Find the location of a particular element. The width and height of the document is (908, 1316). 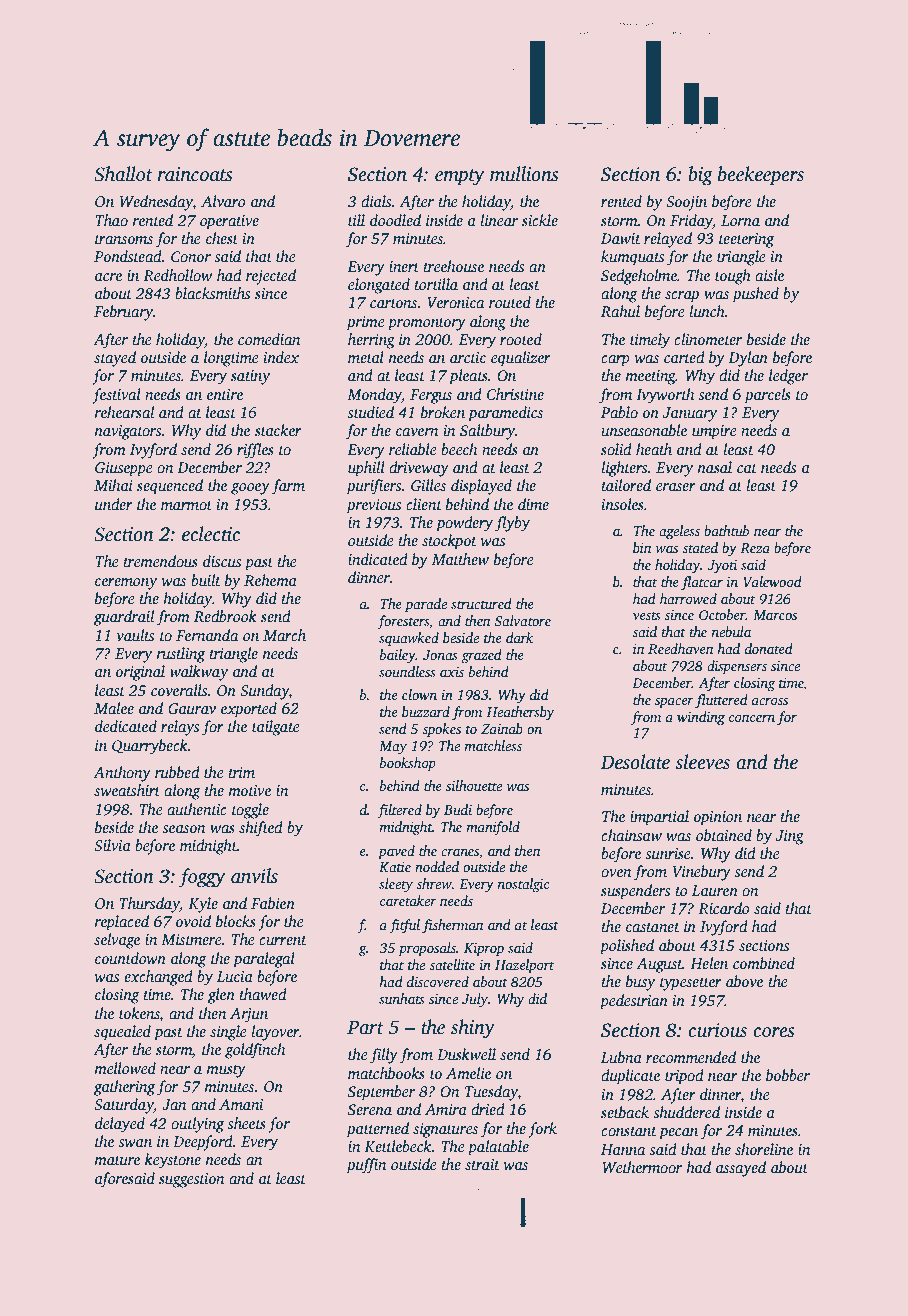

Silvia is located at coordinates (112, 845).
